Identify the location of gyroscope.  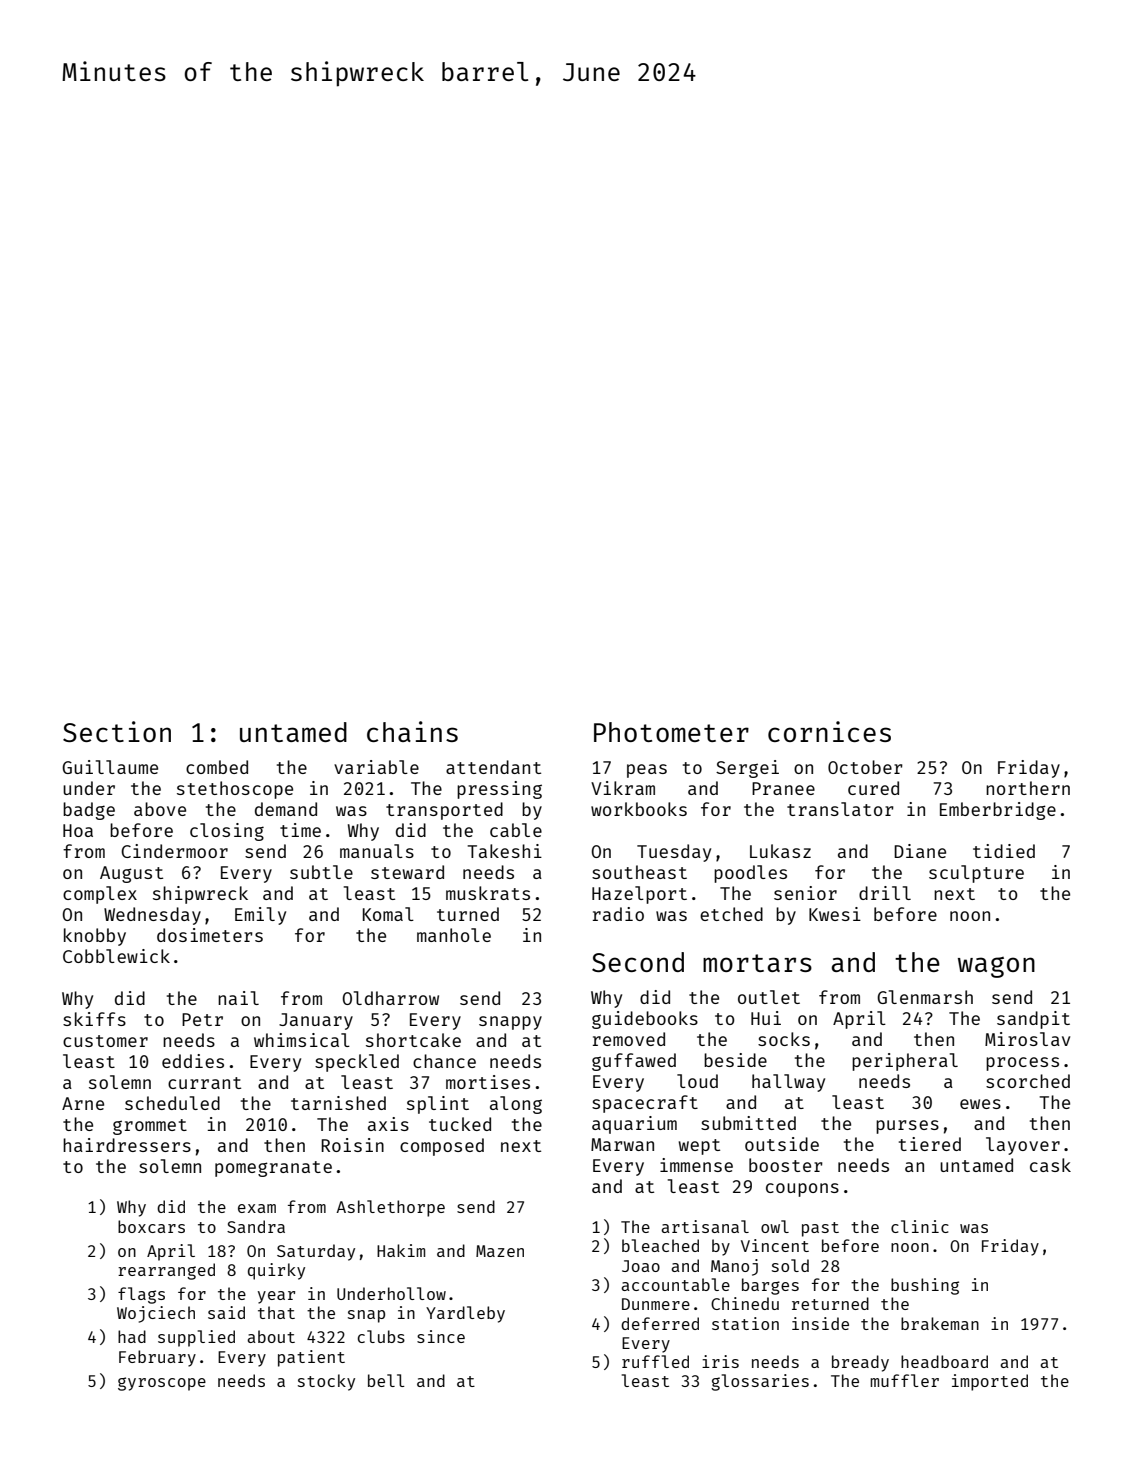
(162, 1384).
